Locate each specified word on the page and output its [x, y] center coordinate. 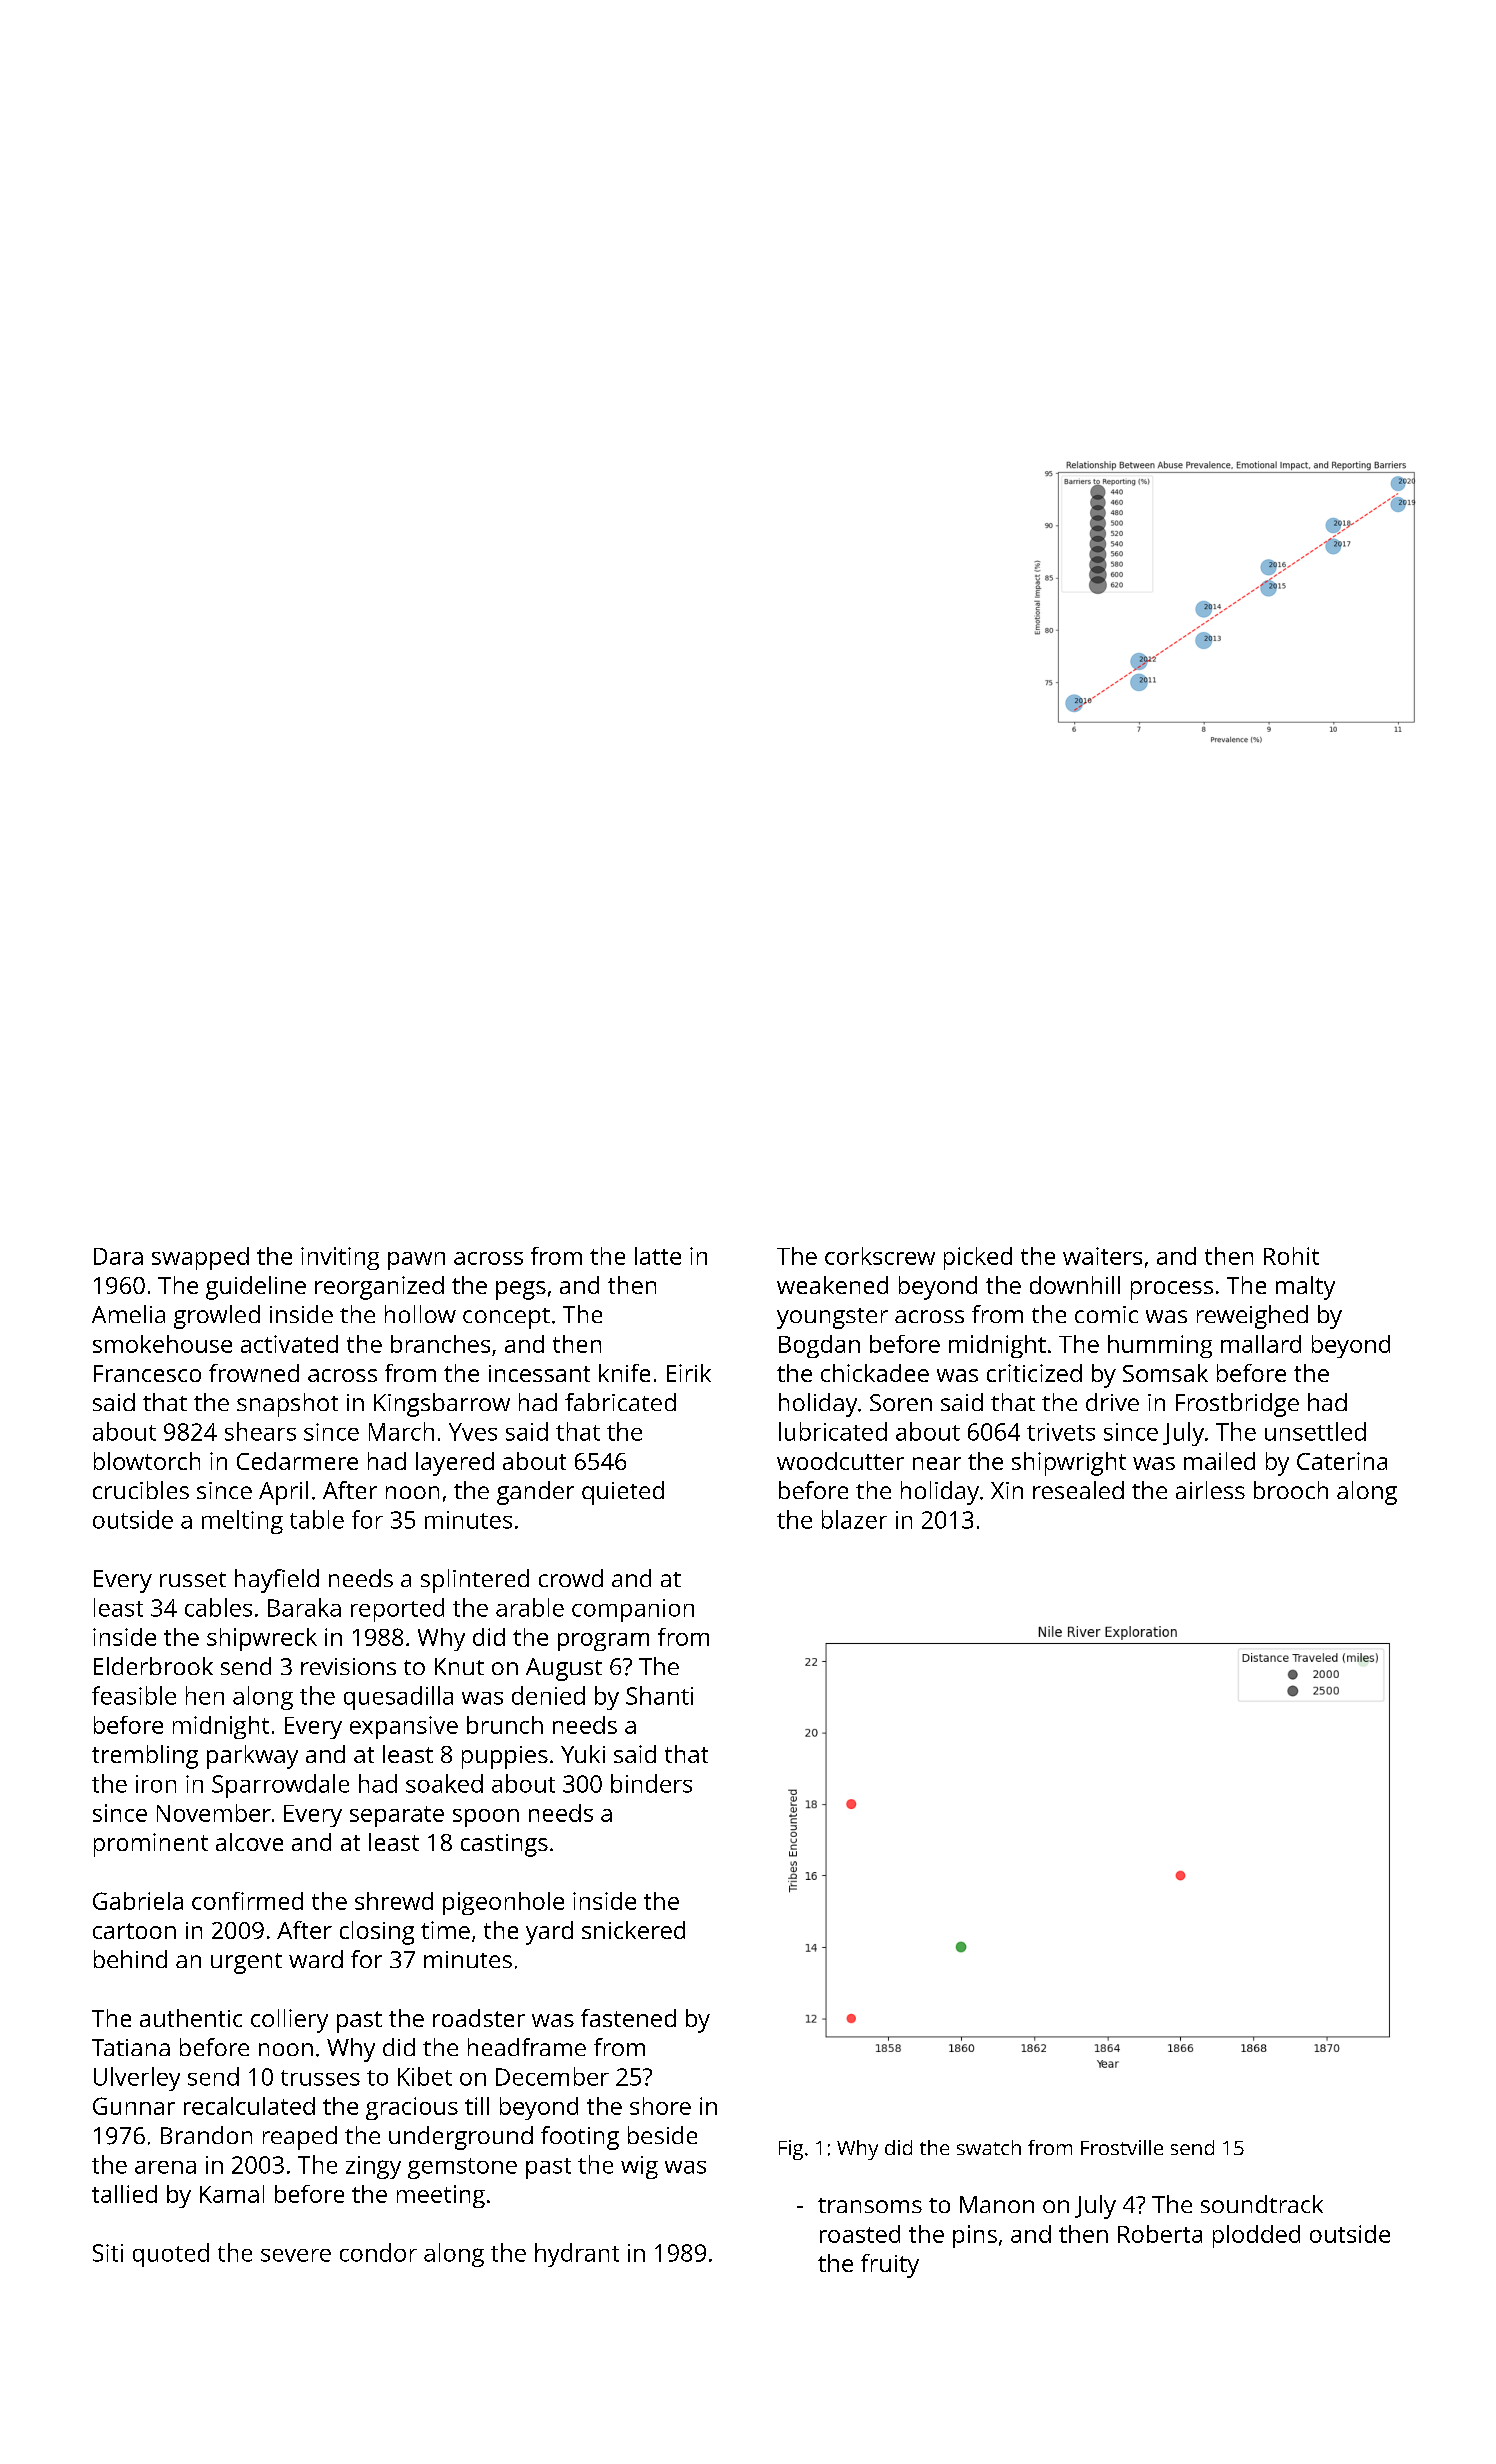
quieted [623, 1493]
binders [651, 1783]
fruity [890, 2266]
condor [378, 2252]
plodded [1256, 2236]
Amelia [128, 1314]
